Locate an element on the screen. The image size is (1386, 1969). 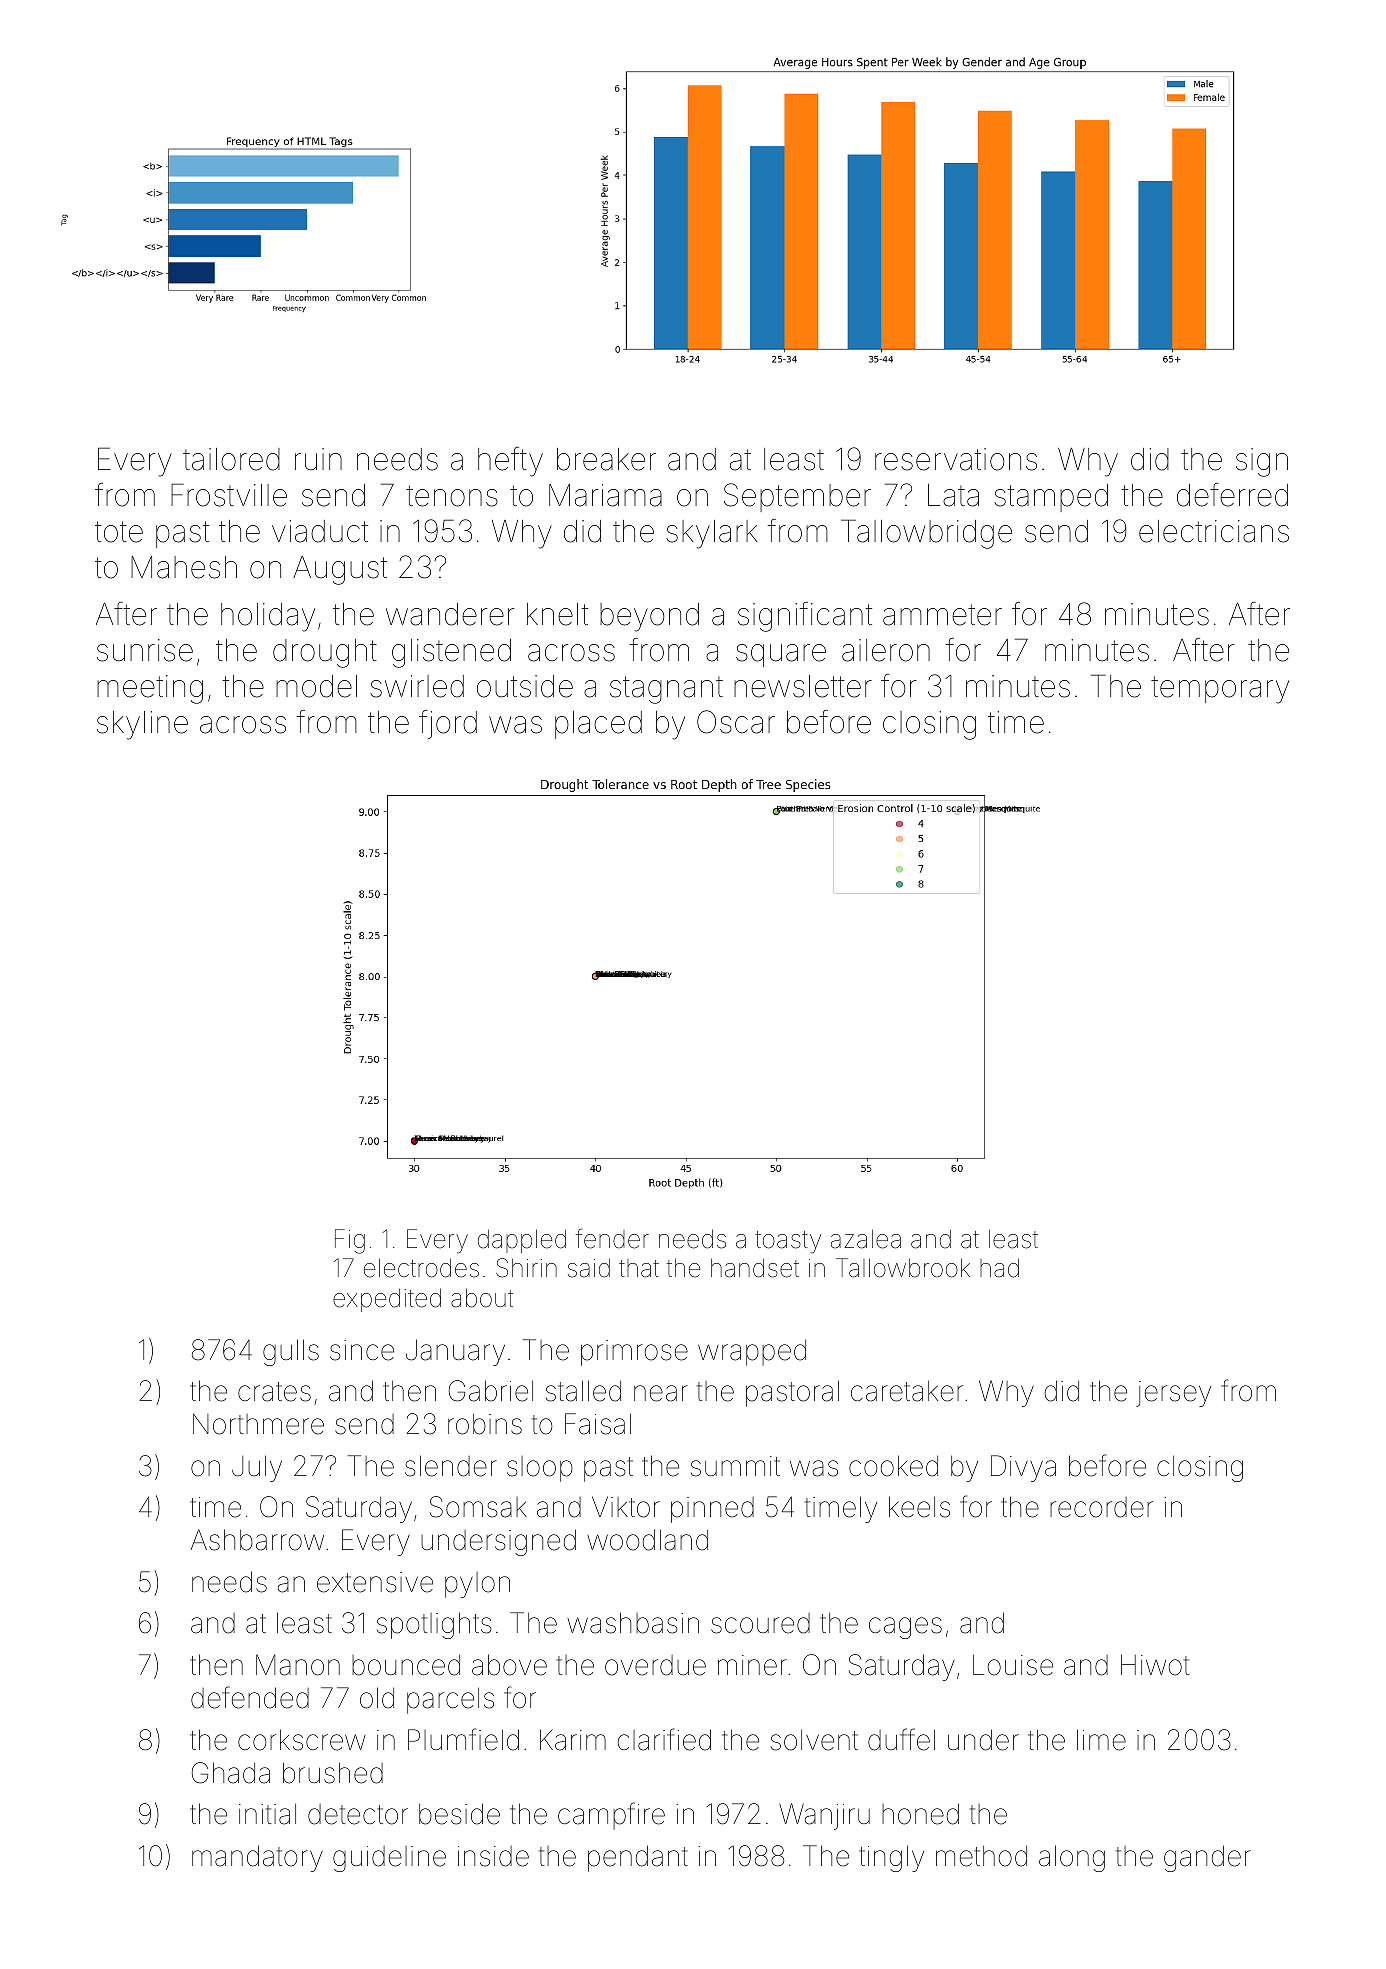
temporary is located at coordinates (1220, 690).
